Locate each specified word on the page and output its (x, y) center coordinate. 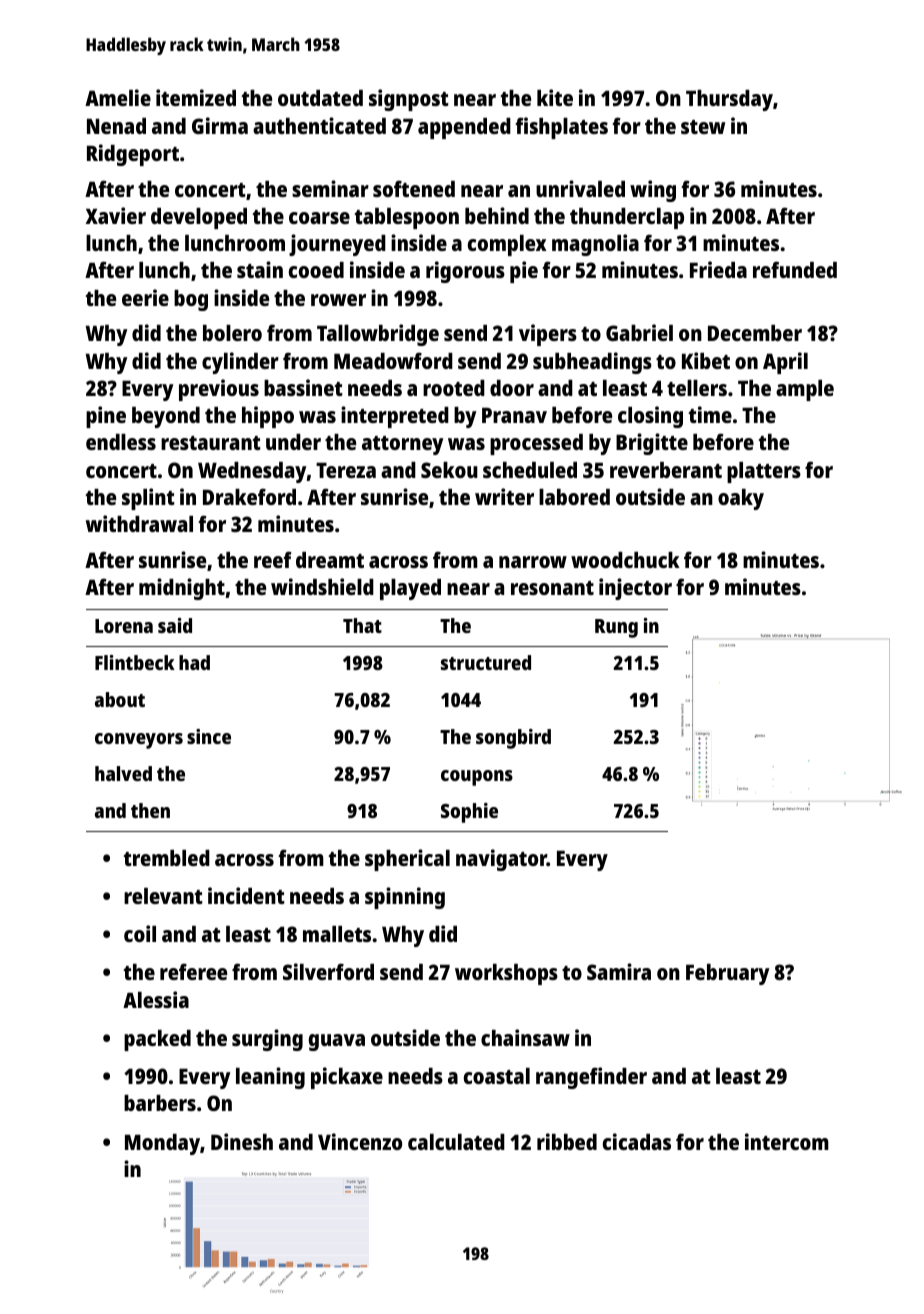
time (710, 414)
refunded (795, 269)
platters (764, 472)
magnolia (595, 245)
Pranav (514, 415)
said (175, 625)
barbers (160, 1103)
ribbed (567, 1141)
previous (219, 390)
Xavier (115, 215)
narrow (533, 562)
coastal (497, 1076)
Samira (619, 971)
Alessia (156, 999)
